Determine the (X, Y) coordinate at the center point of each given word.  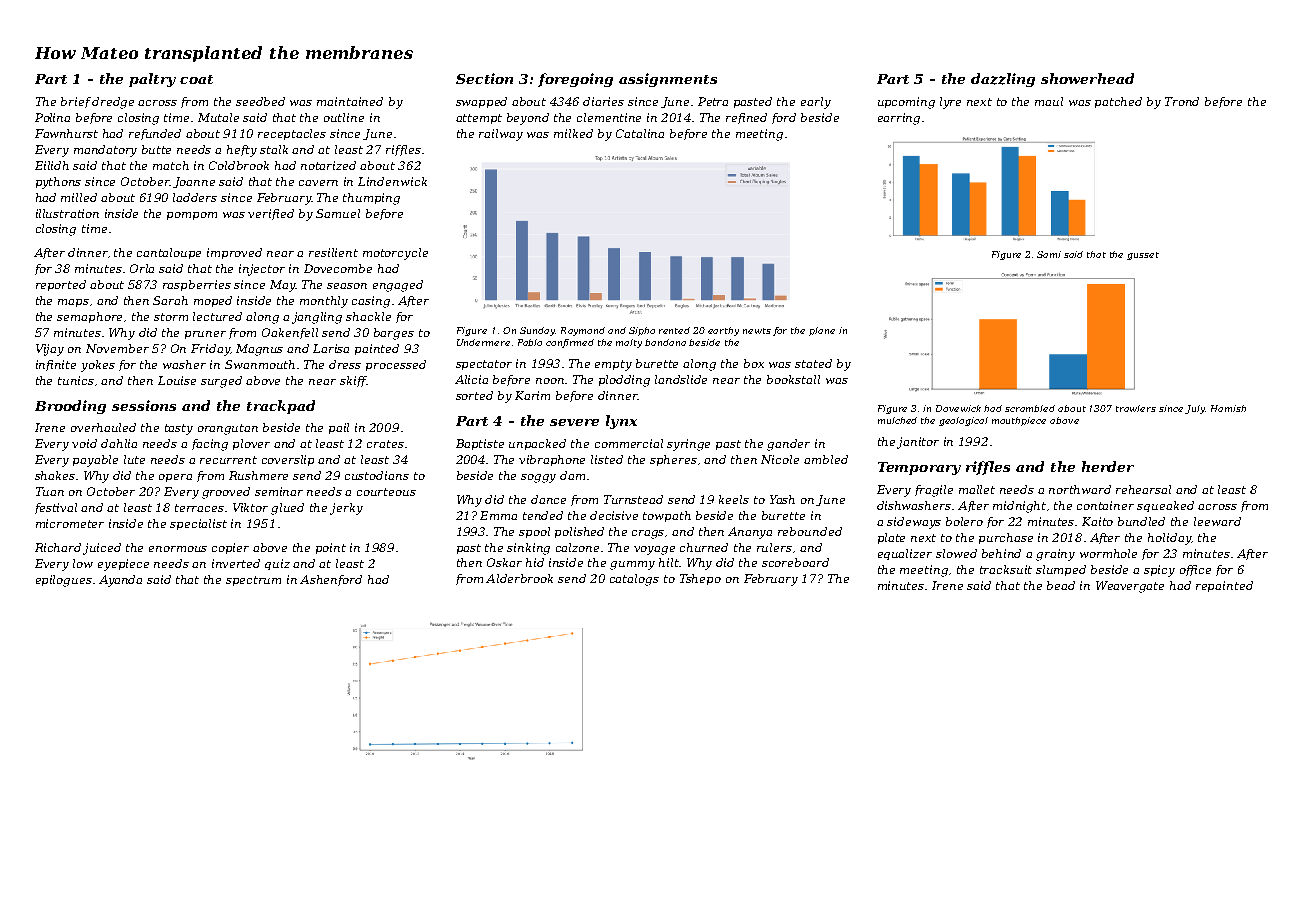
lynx (621, 422)
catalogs (634, 580)
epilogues (64, 581)
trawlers (1136, 408)
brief (77, 102)
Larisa (331, 348)
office (1195, 570)
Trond (1182, 101)
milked (573, 133)
